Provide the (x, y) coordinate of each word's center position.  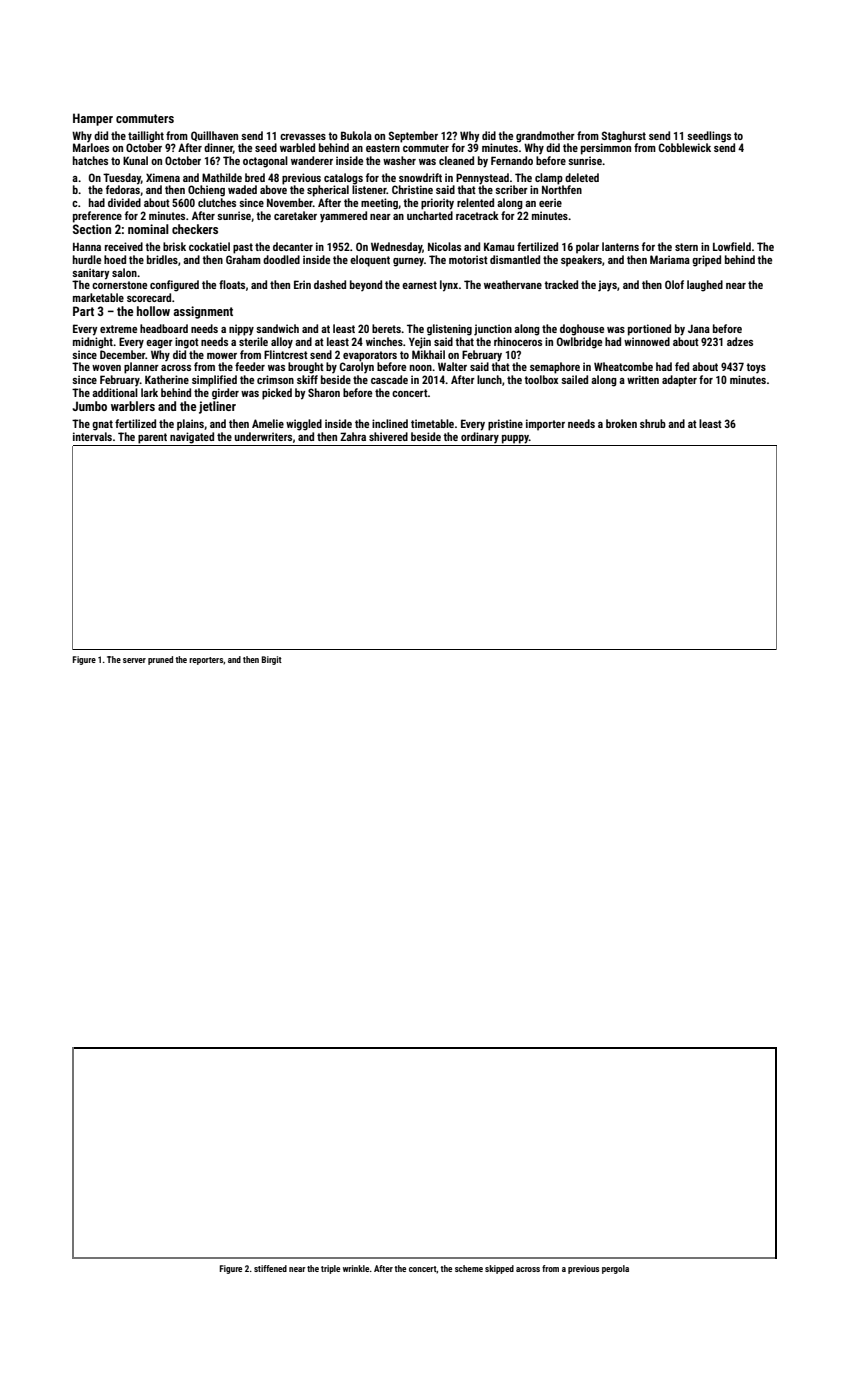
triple (330, 1269)
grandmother (545, 137)
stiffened (270, 1268)
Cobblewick (685, 147)
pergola (615, 1269)
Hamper (93, 119)
